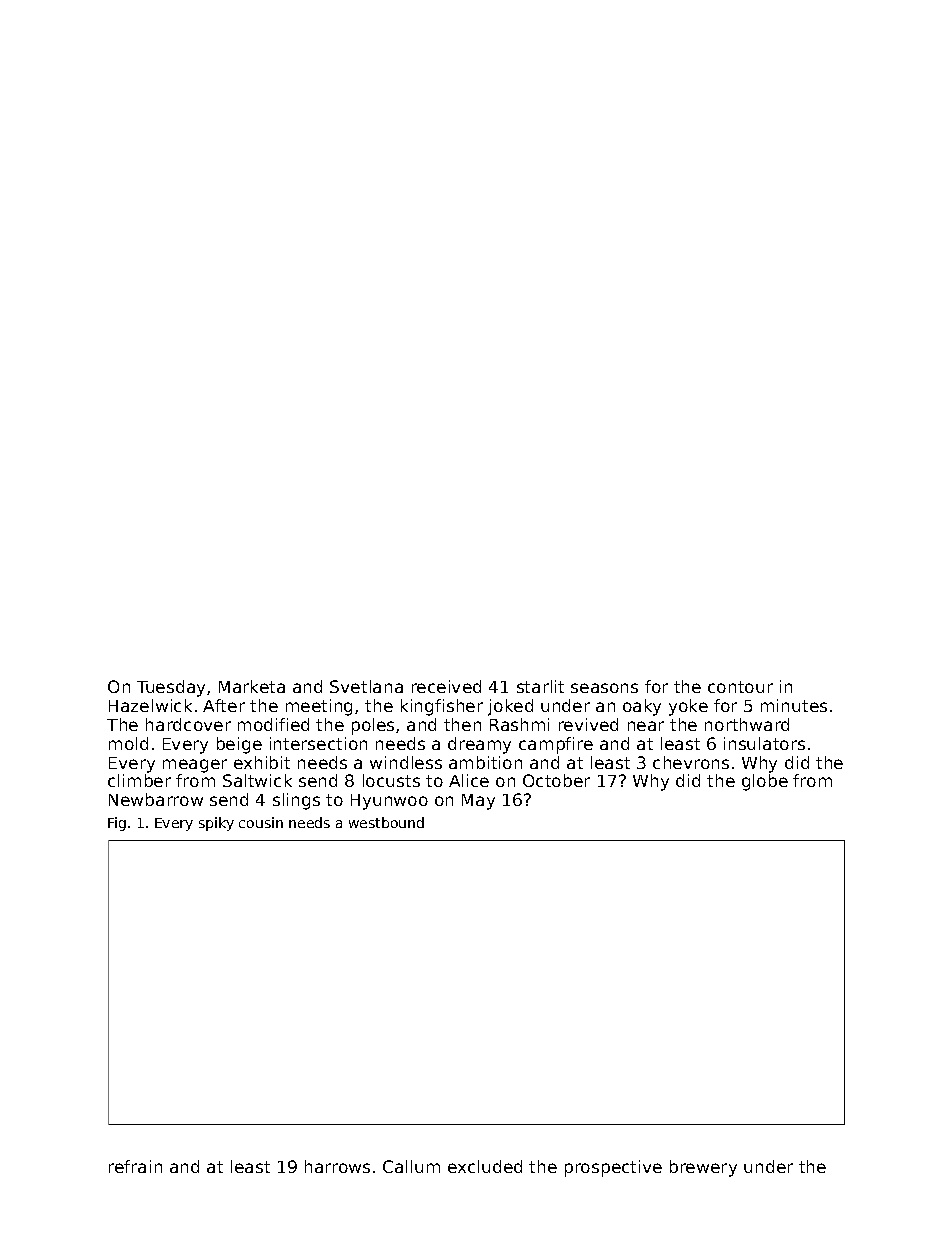  I want to click on Hyunwoo, so click(389, 802).
